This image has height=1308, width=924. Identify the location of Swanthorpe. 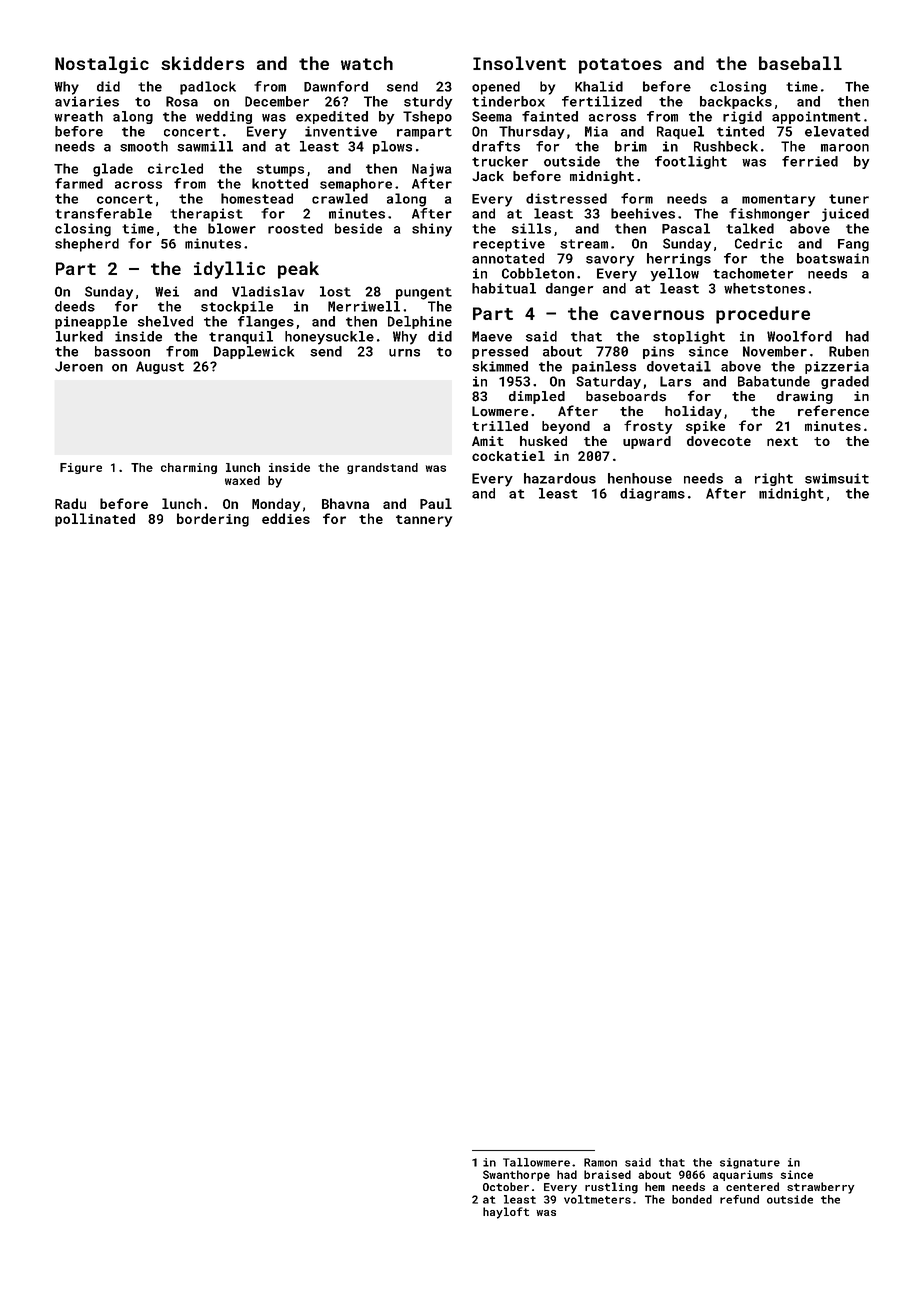
(516, 1175).
